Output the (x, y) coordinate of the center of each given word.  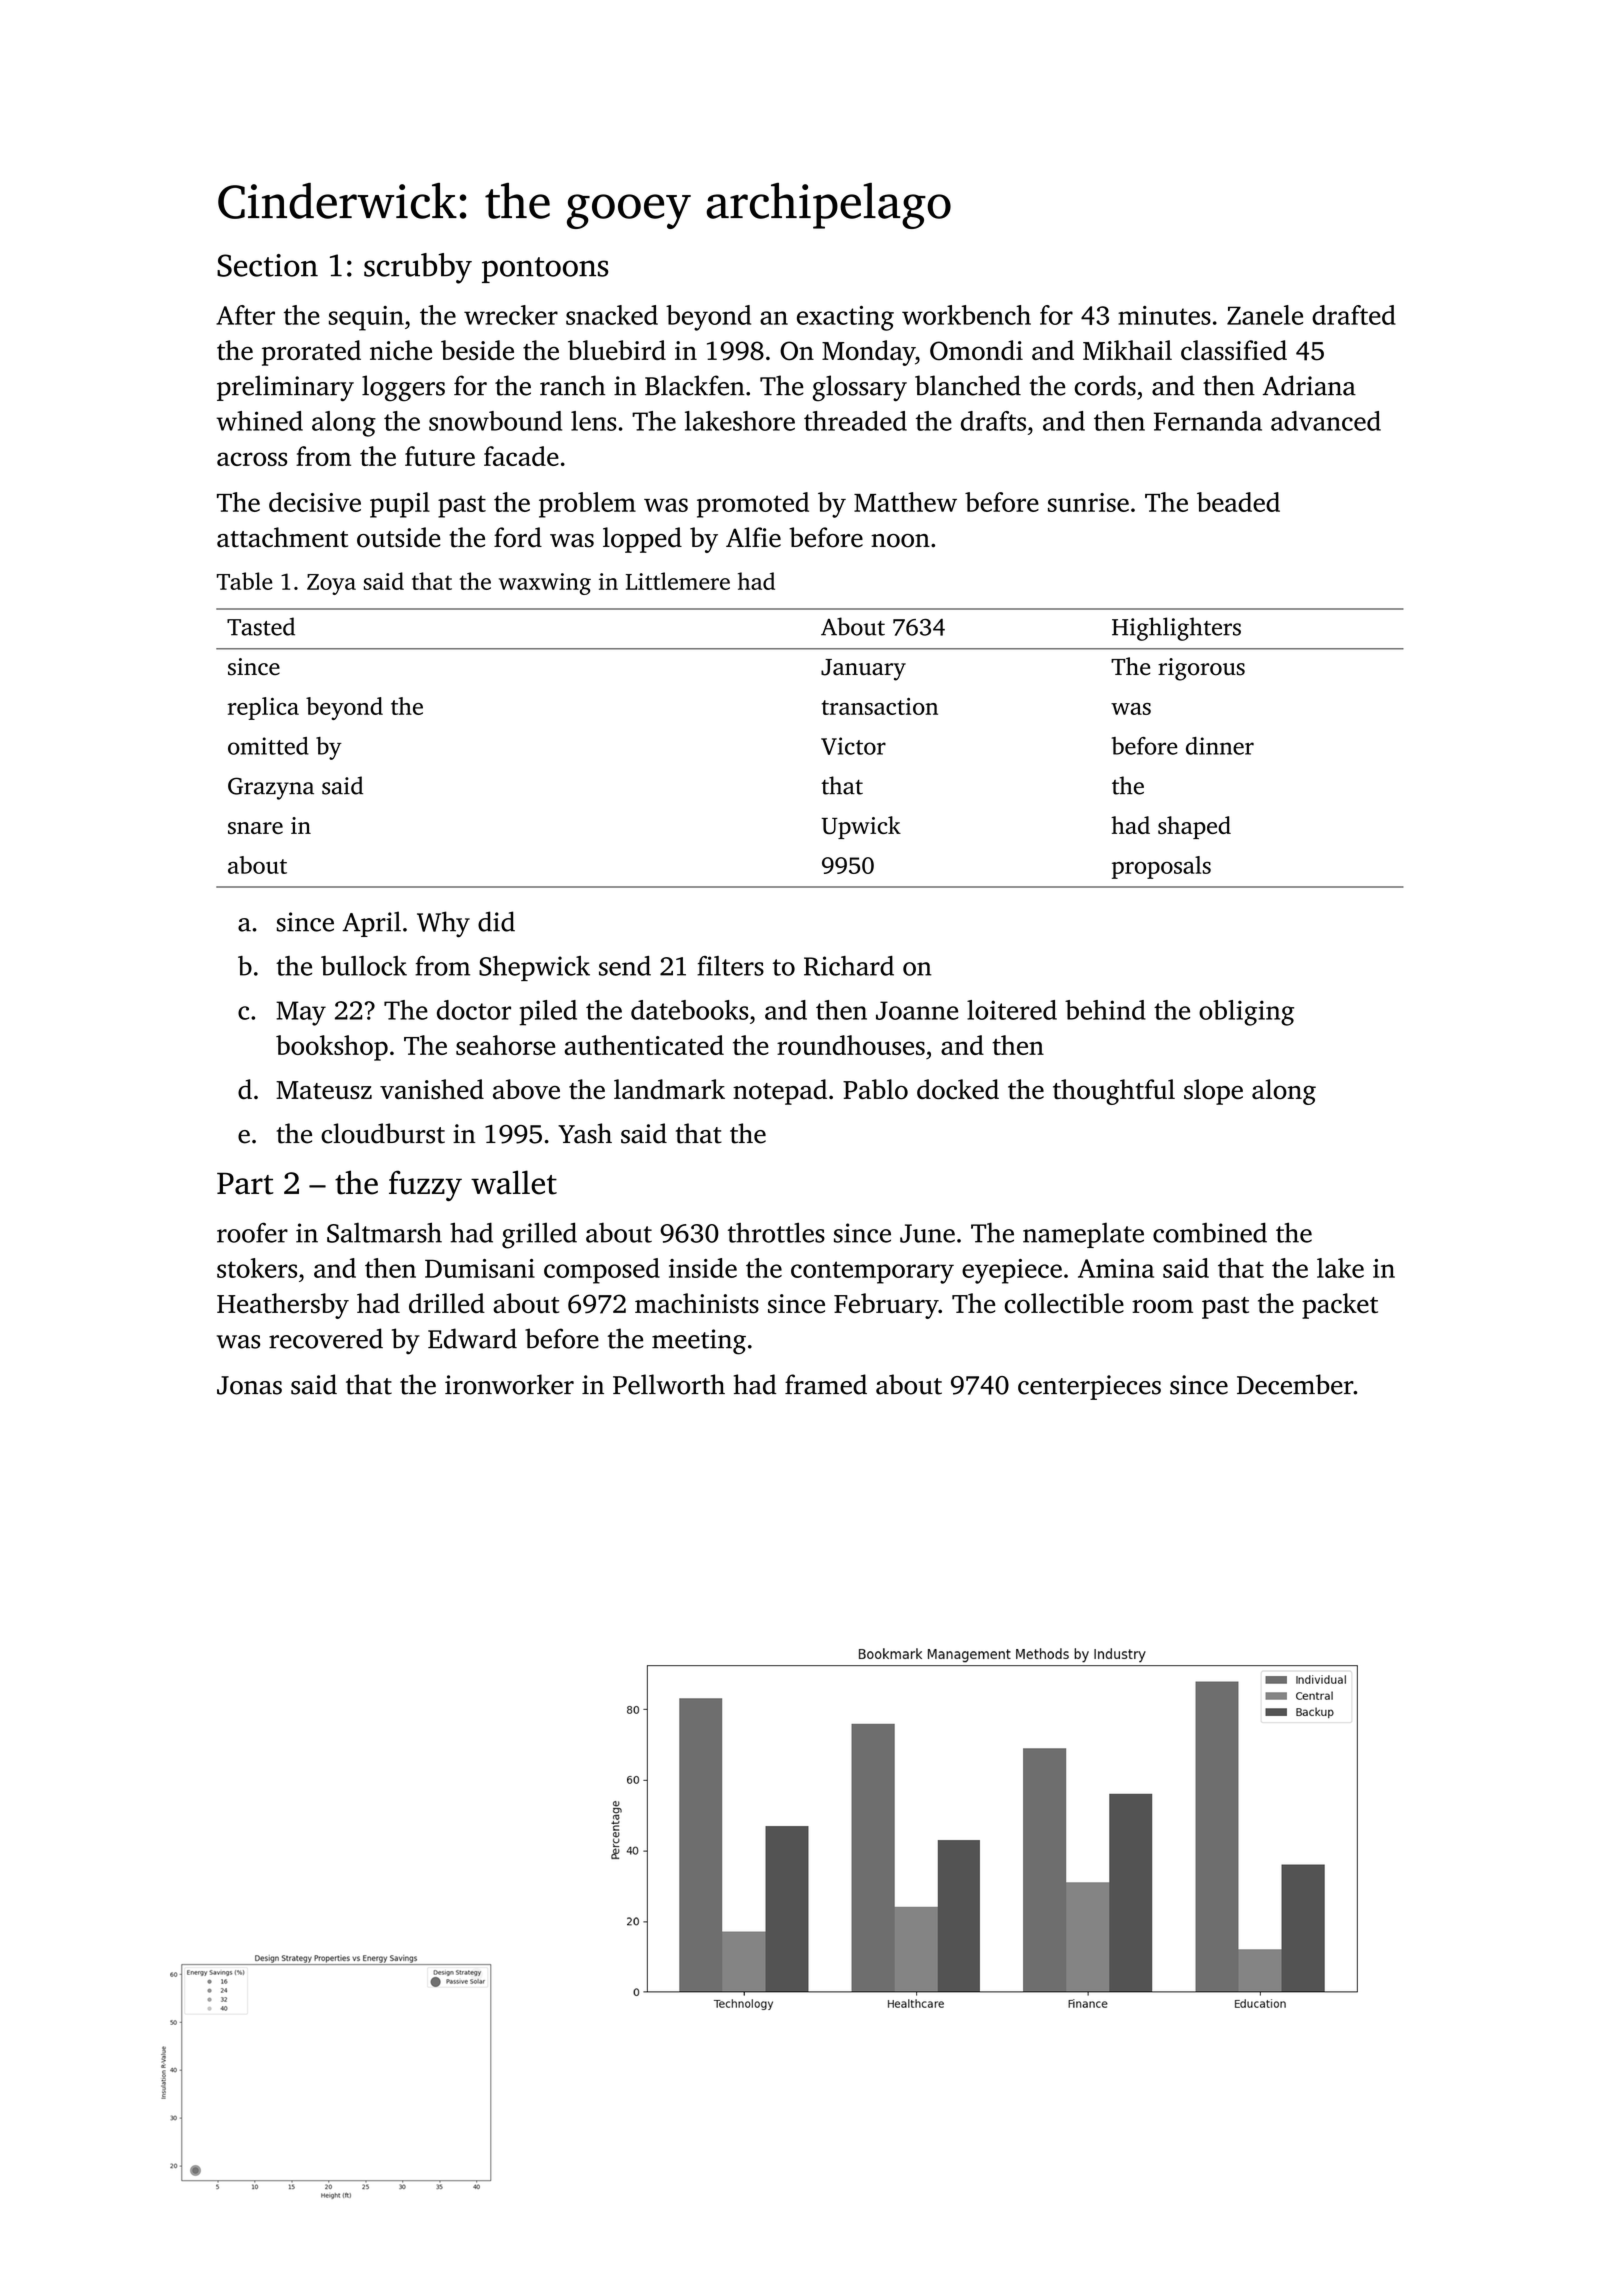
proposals (1161, 867)
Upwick (861, 827)
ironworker (509, 1384)
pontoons (545, 270)
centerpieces (1089, 1387)
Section (267, 265)
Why (443, 924)
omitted (268, 746)
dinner (1220, 746)
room (1162, 1306)
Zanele (1265, 315)
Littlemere (678, 581)
